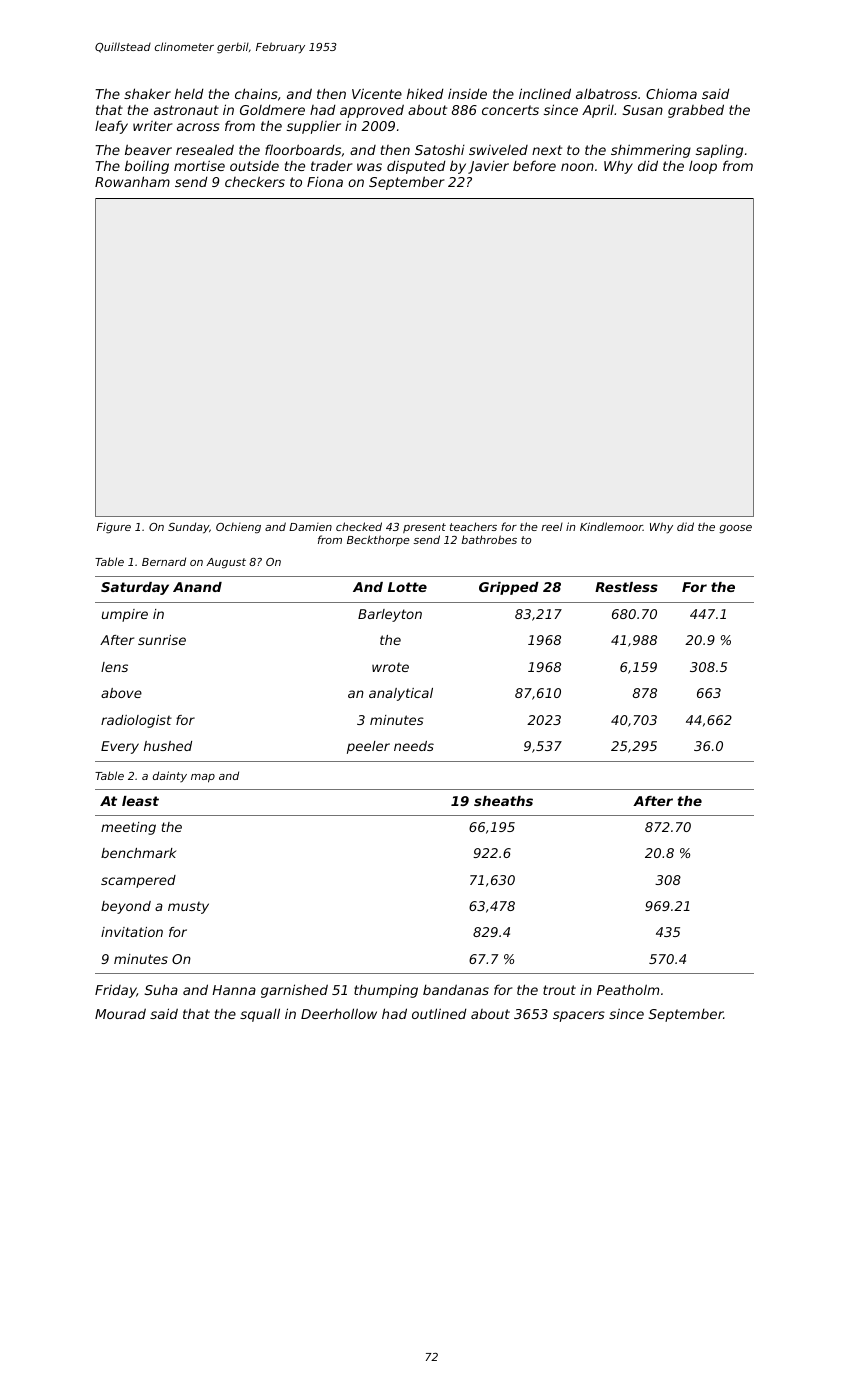  Describe the element at coordinates (189, 93) in the screenshot. I see `held` at that location.
